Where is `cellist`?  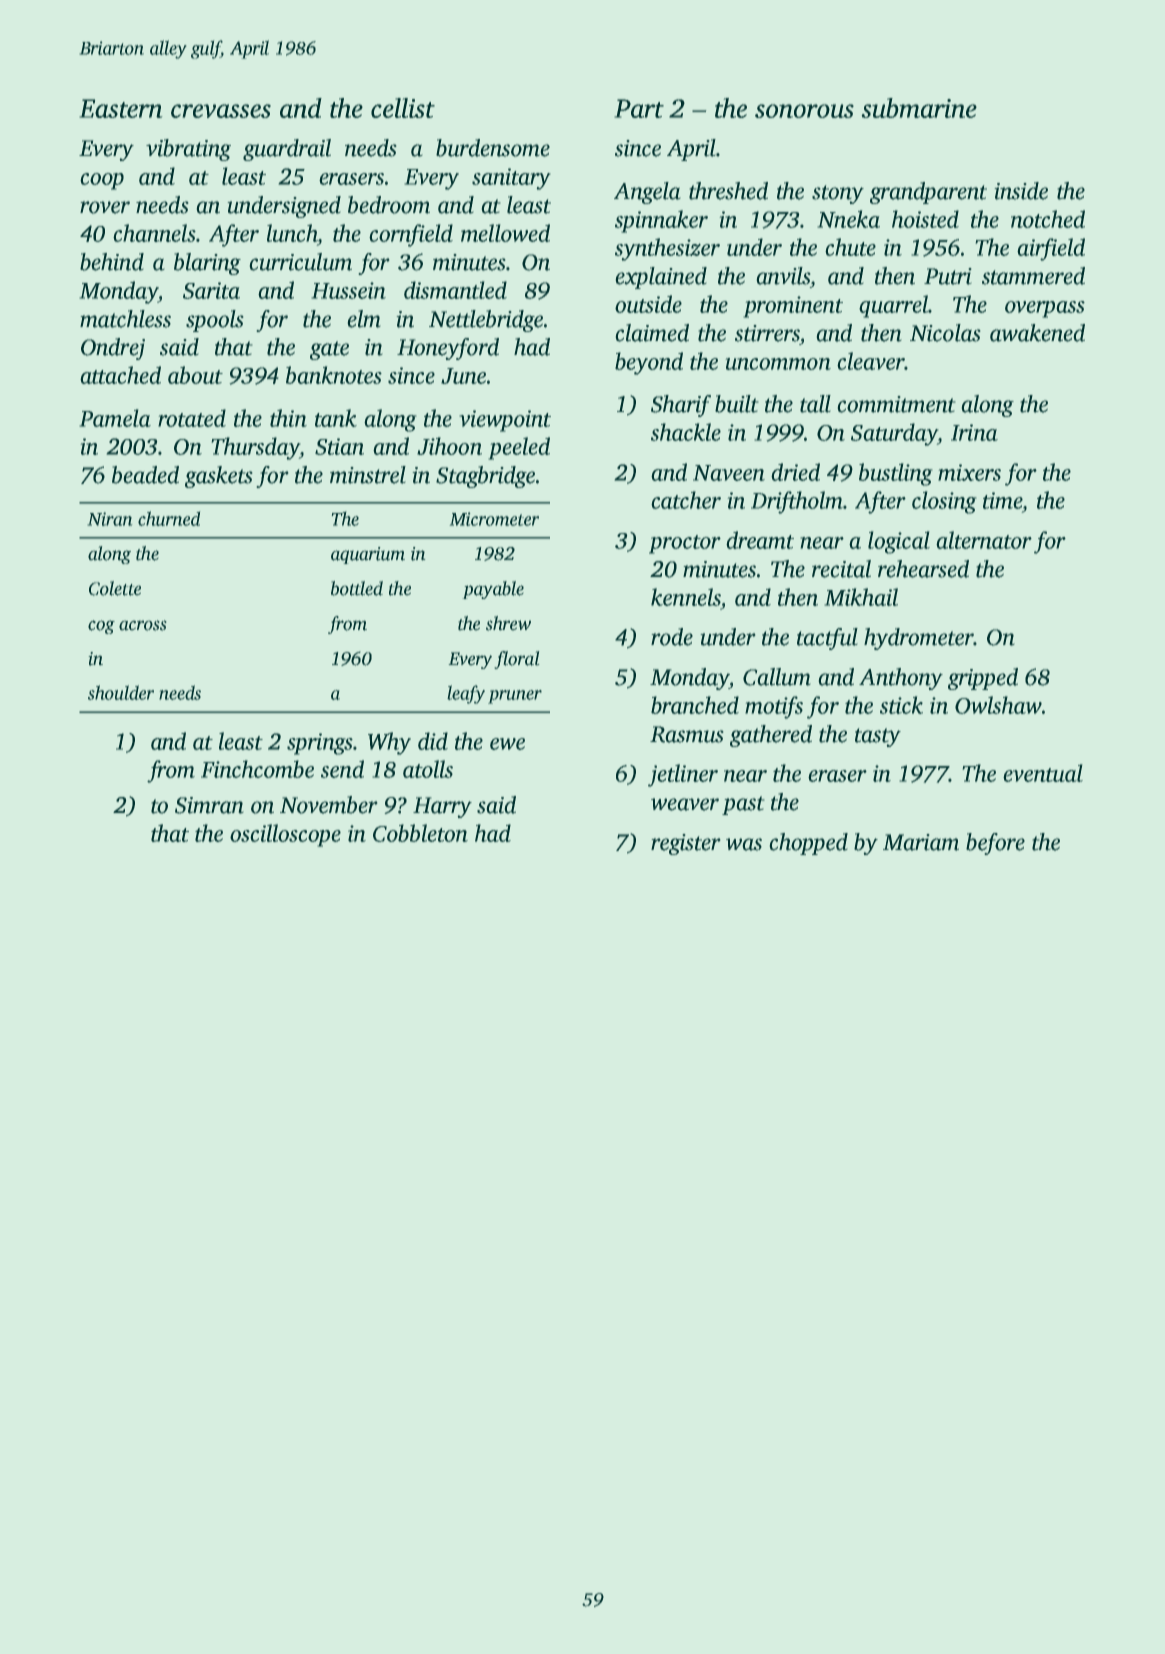 cellist is located at coordinates (403, 108).
